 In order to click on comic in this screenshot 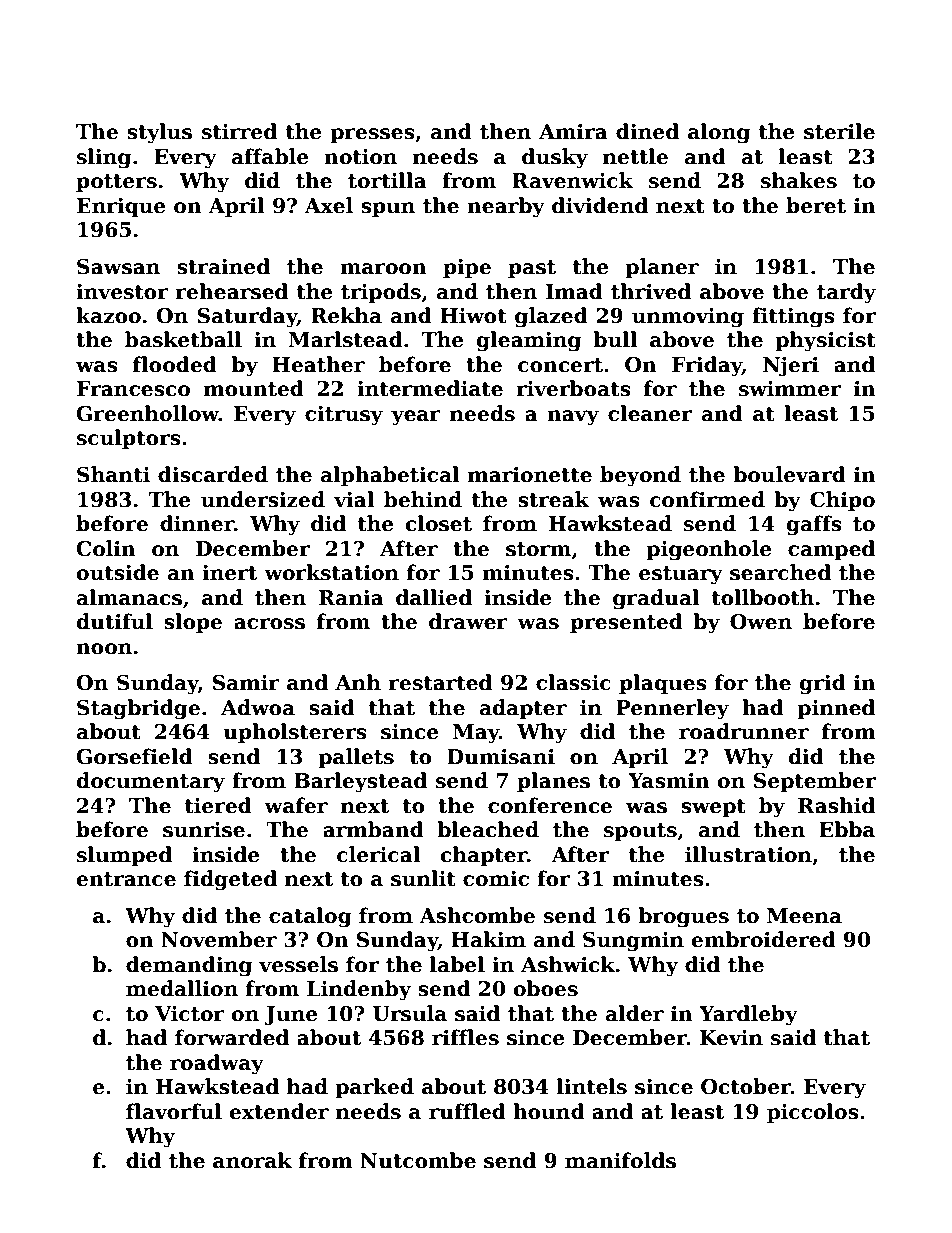, I will do `click(496, 879)`.
